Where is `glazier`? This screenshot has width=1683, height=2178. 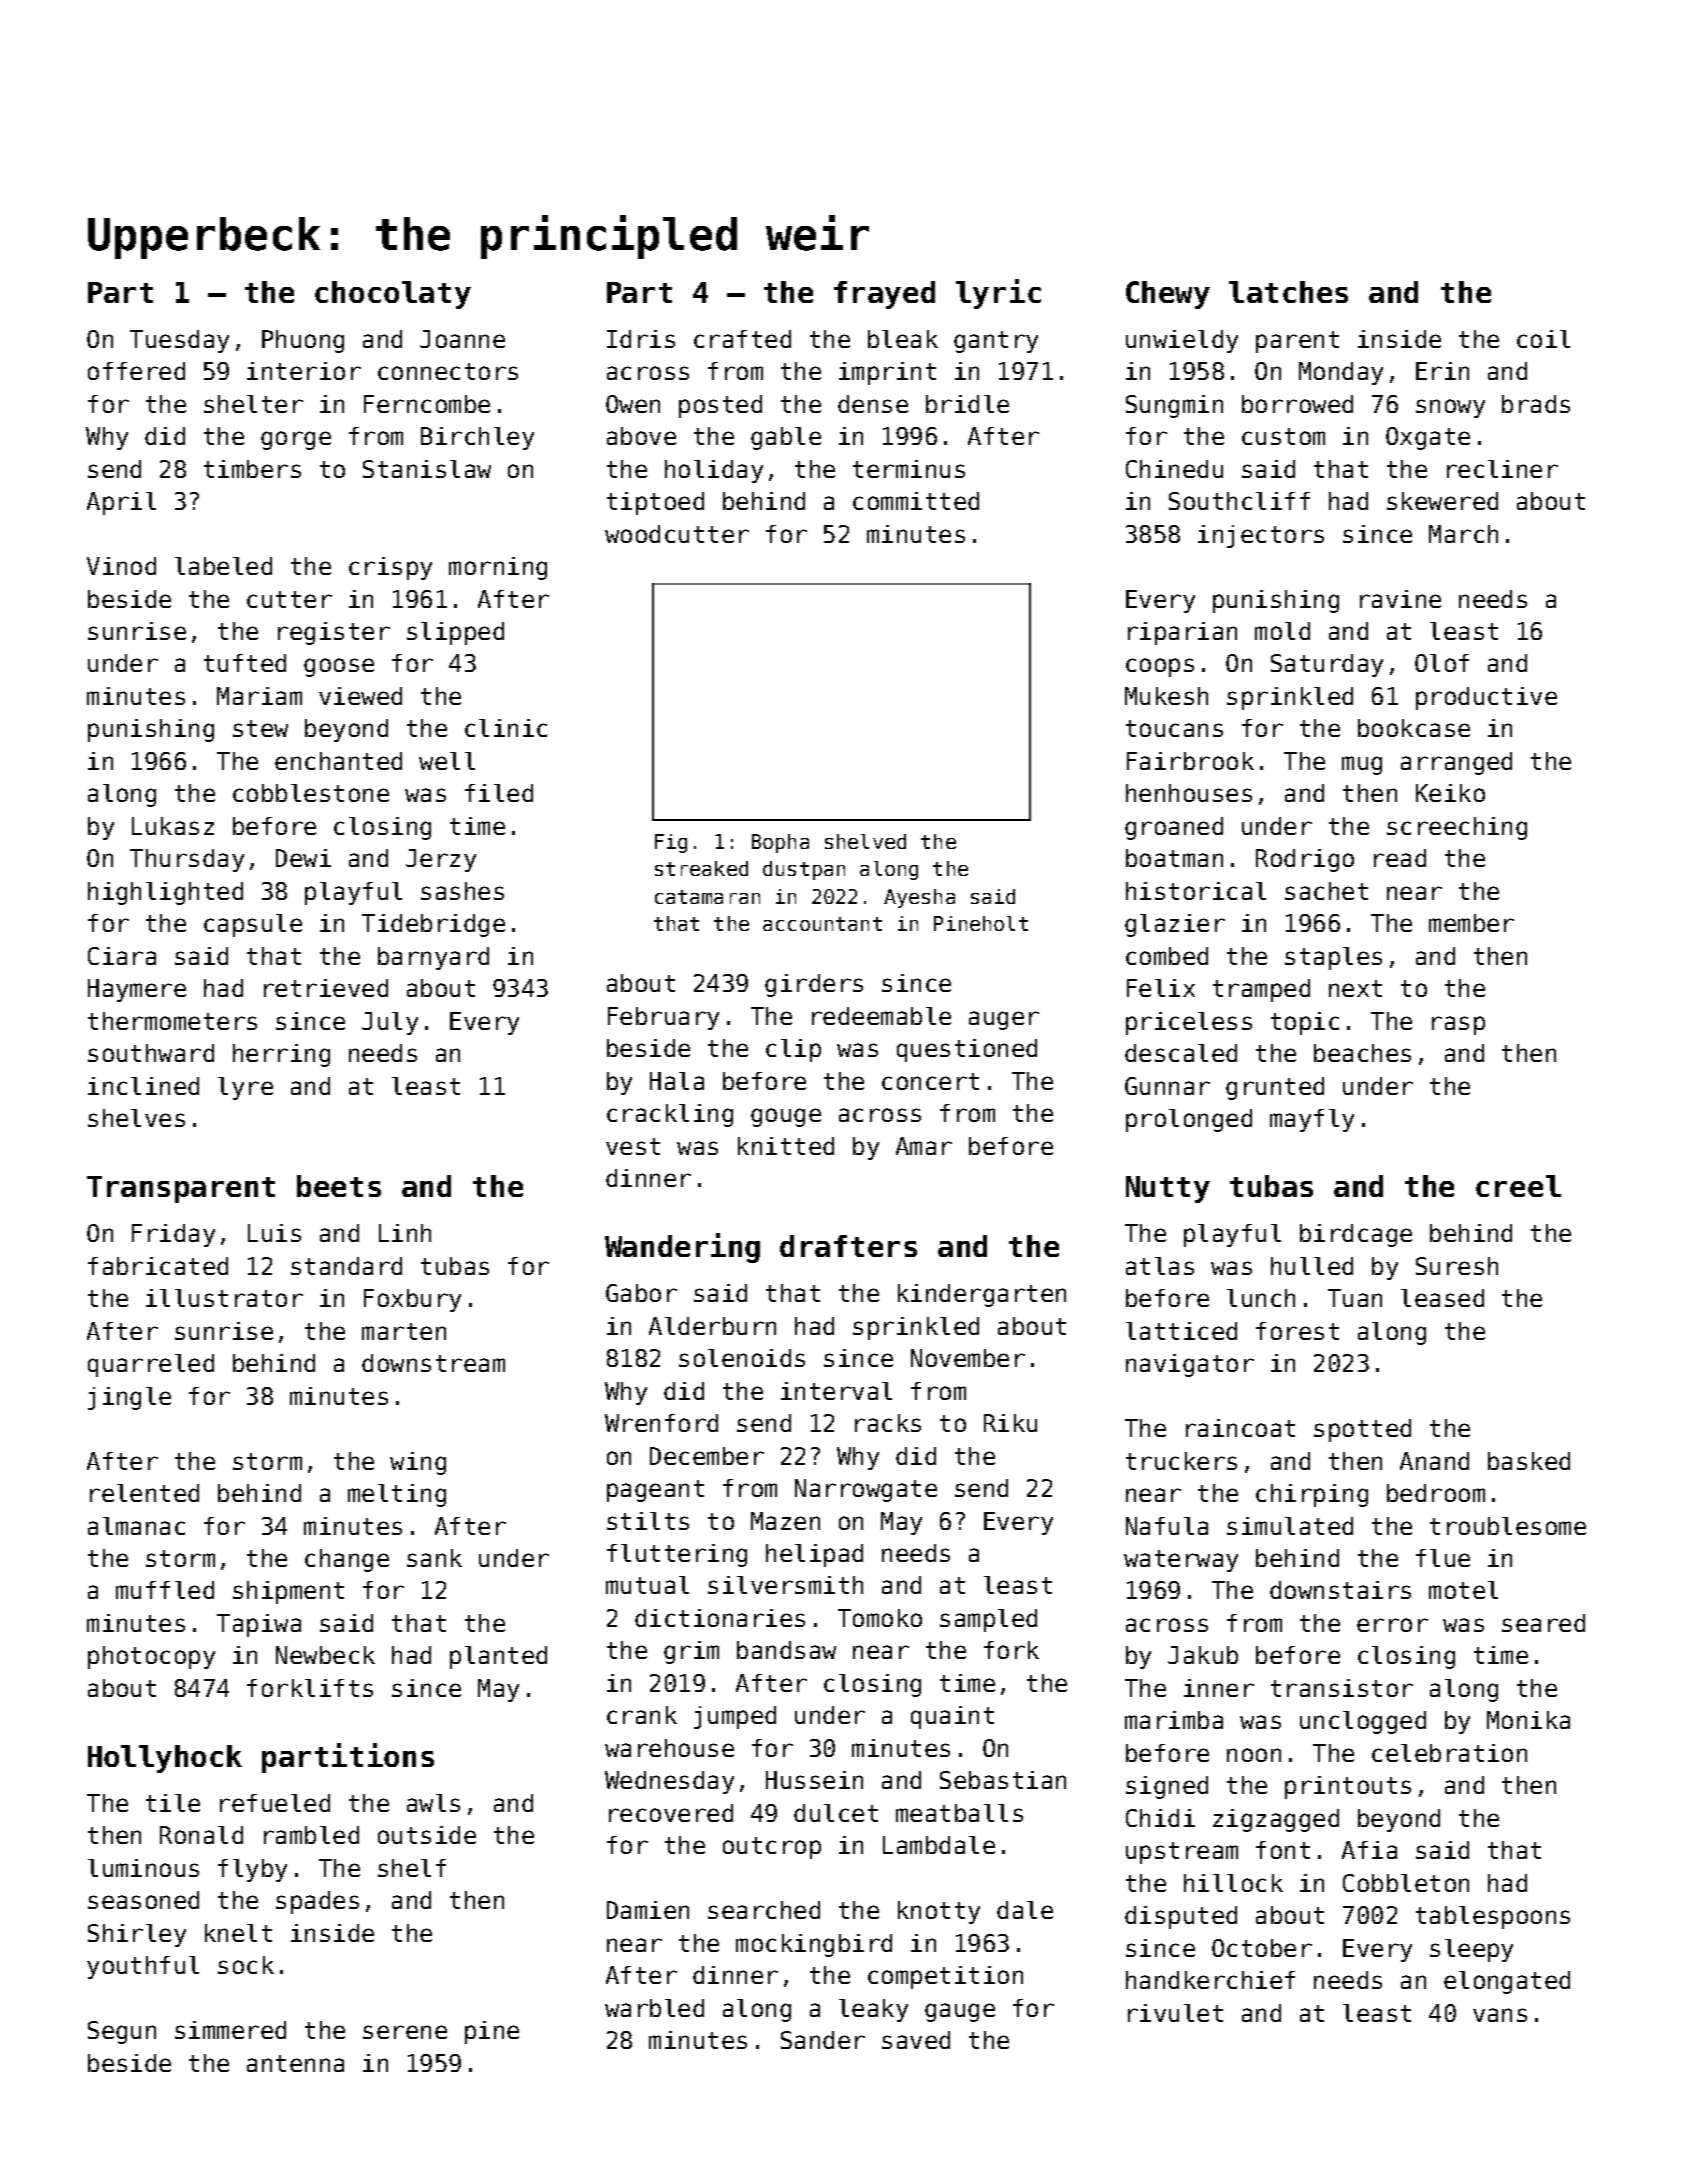 glazier is located at coordinates (1175, 925).
